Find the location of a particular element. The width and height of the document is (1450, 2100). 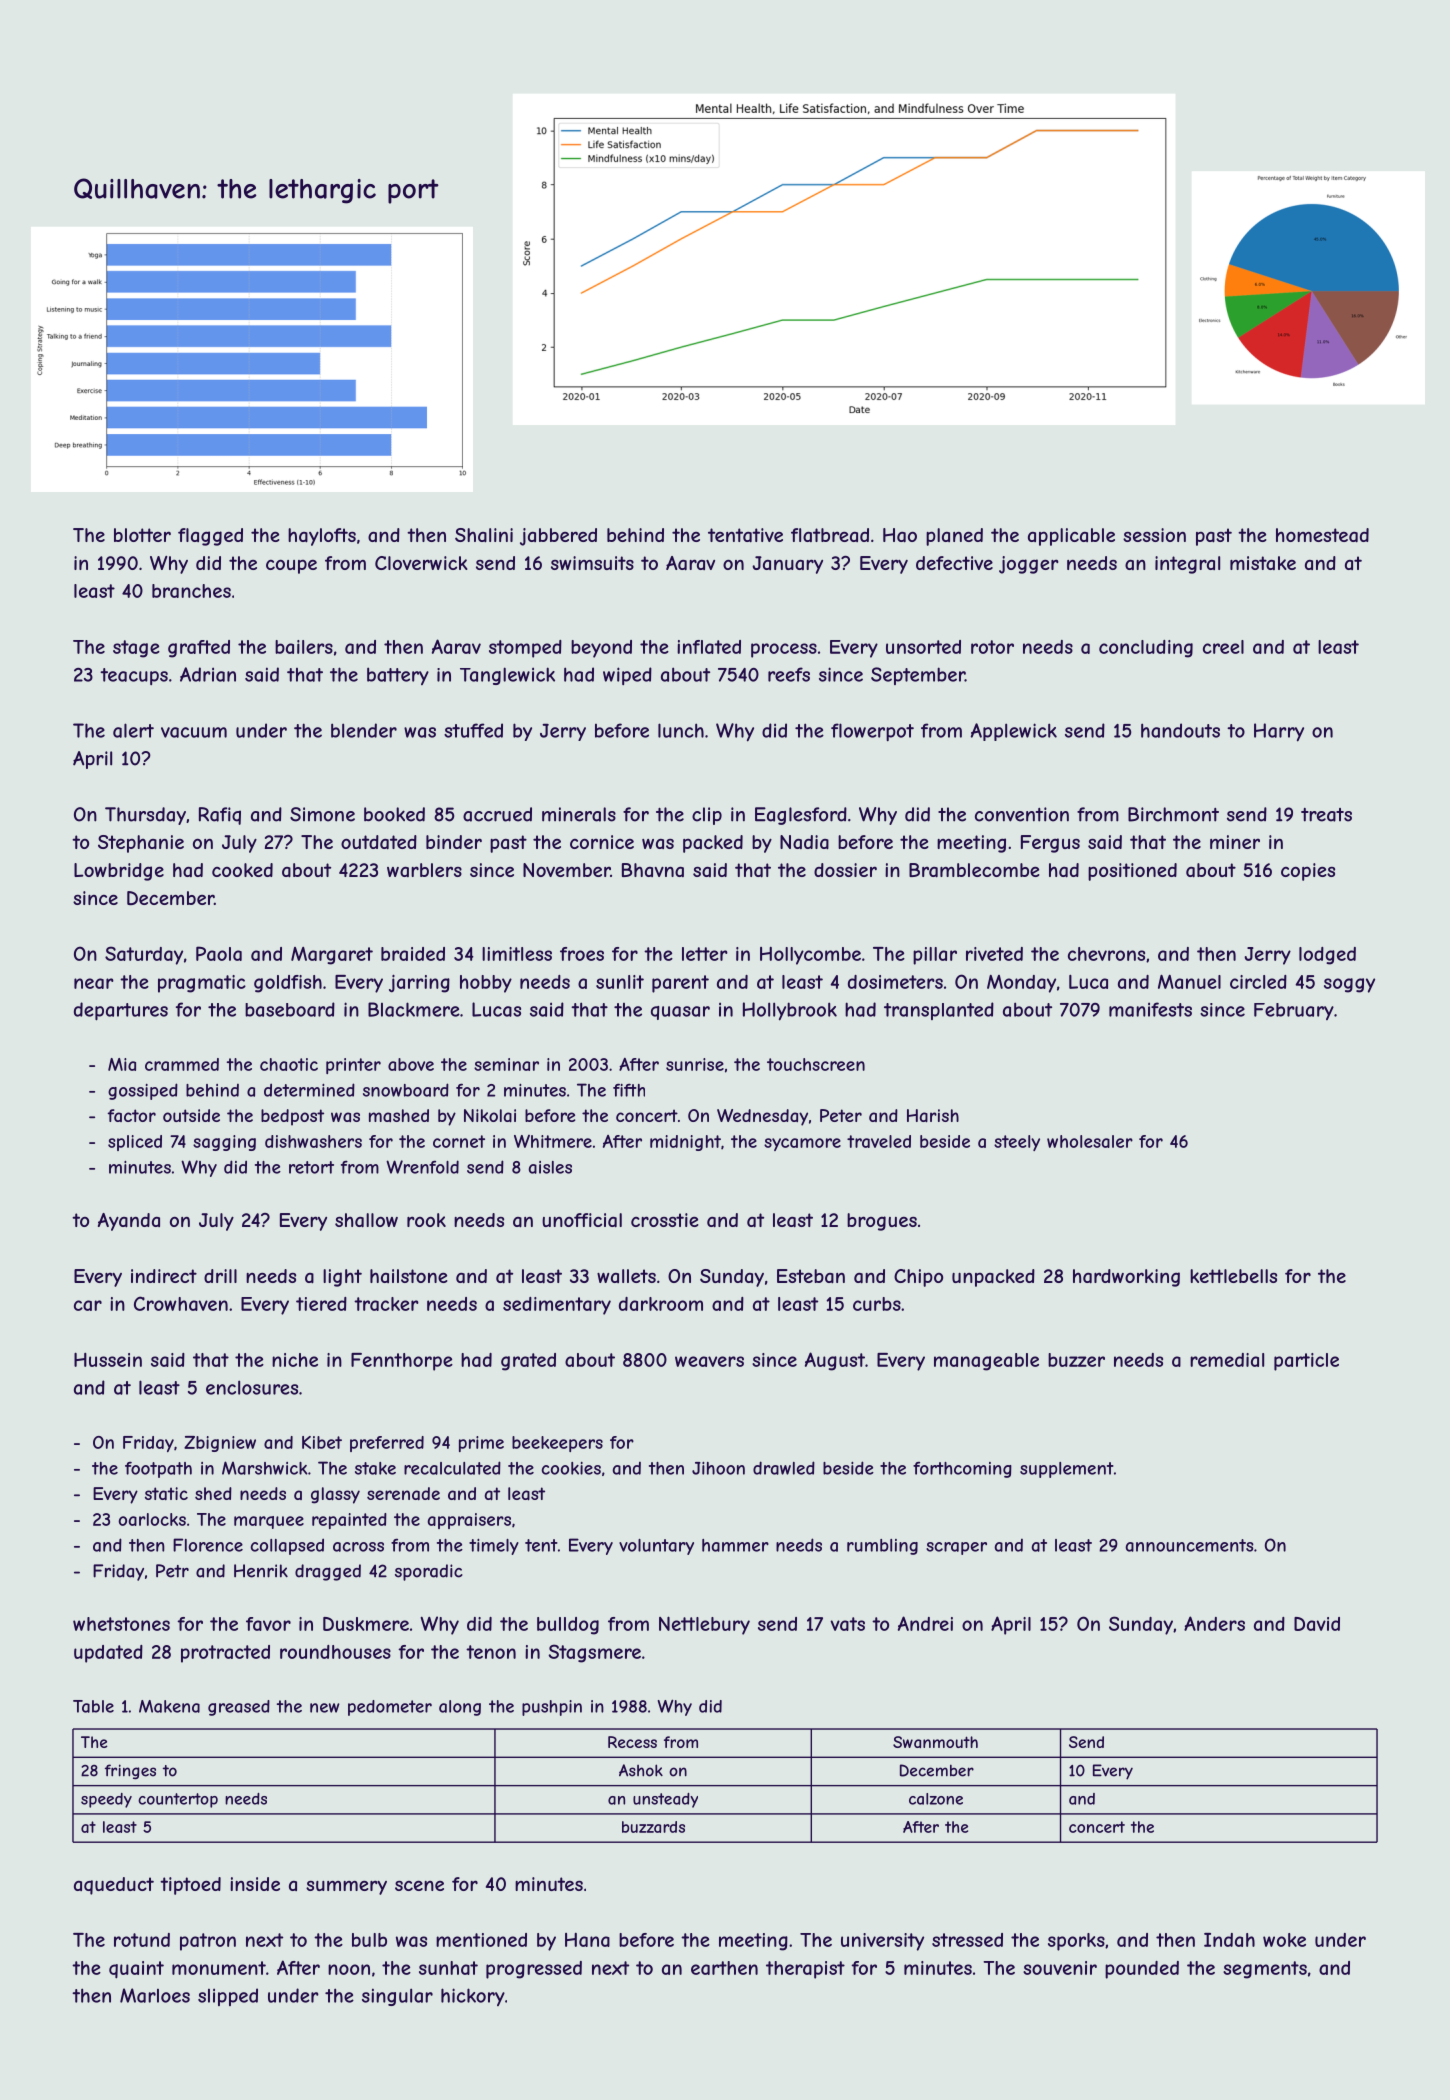

circled is located at coordinates (1258, 982).
